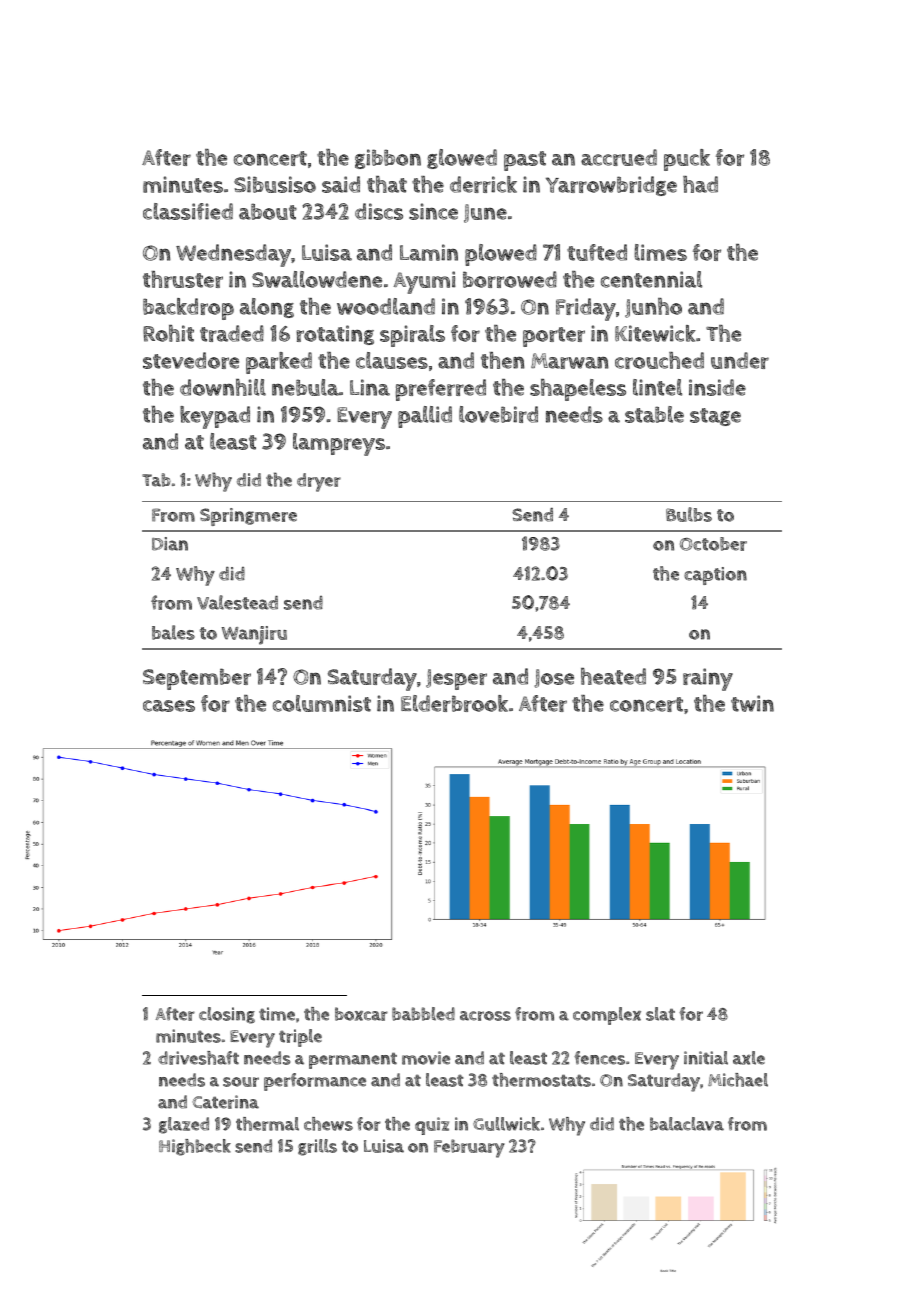  Describe the element at coordinates (191, 360) in the page. I see `stevedore` at that location.
